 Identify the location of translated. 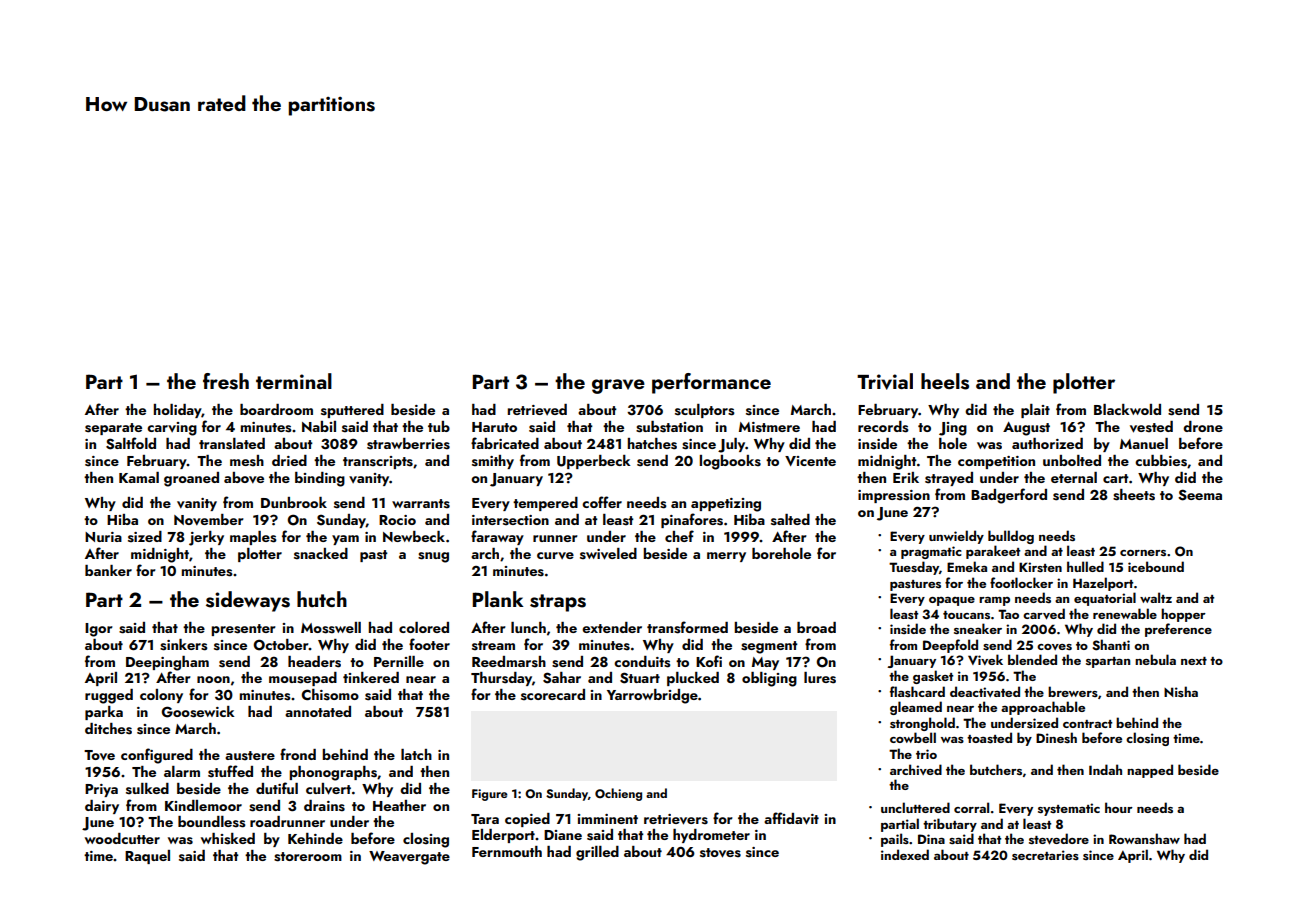
(232, 444).
